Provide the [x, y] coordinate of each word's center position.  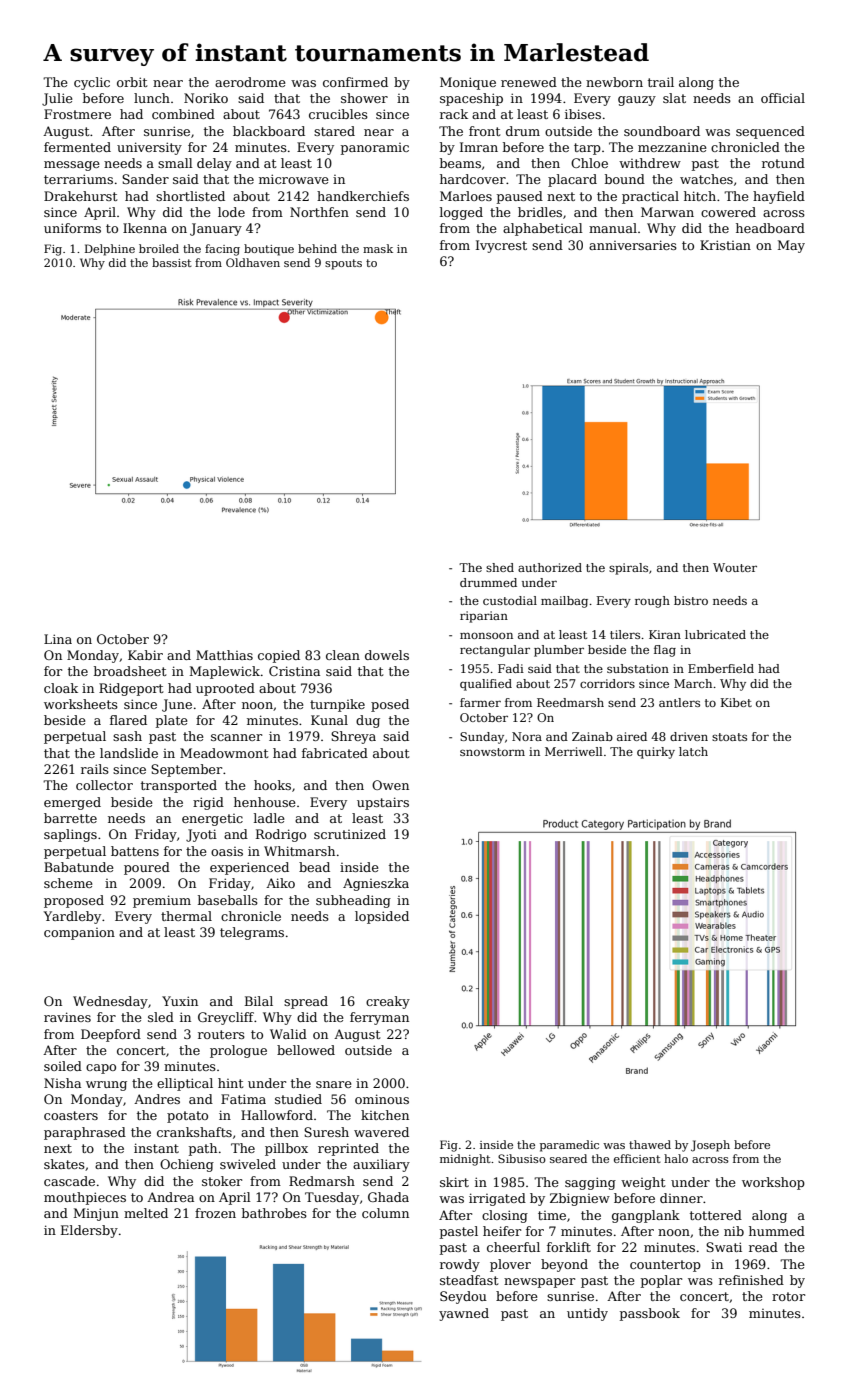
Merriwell [574, 751]
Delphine [110, 250]
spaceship [471, 99]
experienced [249, 868]
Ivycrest [501, 246]
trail [661, 82]
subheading [353, 901]
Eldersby [89, 1231]
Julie [57, 99]
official [783, 98]
